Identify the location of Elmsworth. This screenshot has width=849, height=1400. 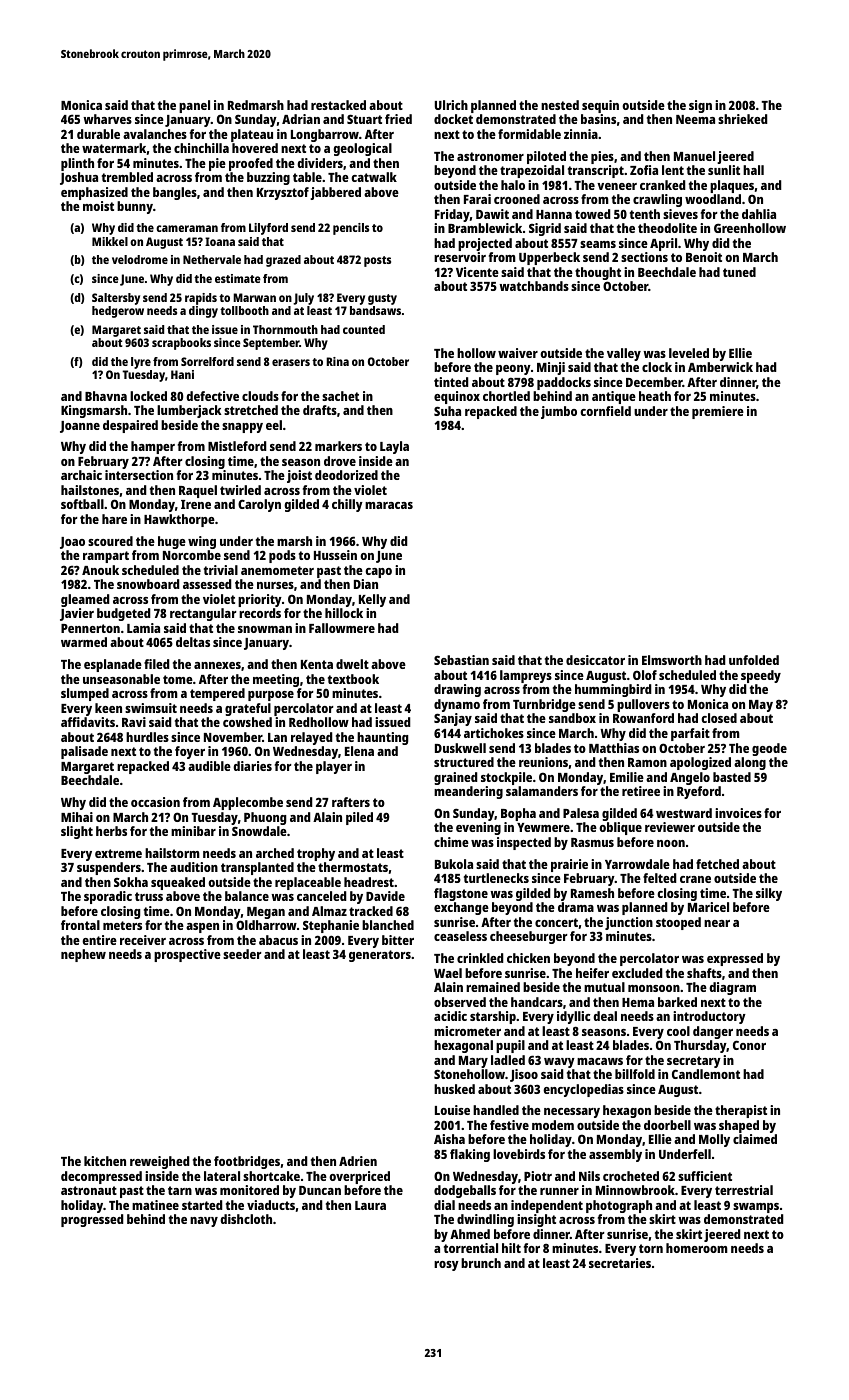
(672, 660).
